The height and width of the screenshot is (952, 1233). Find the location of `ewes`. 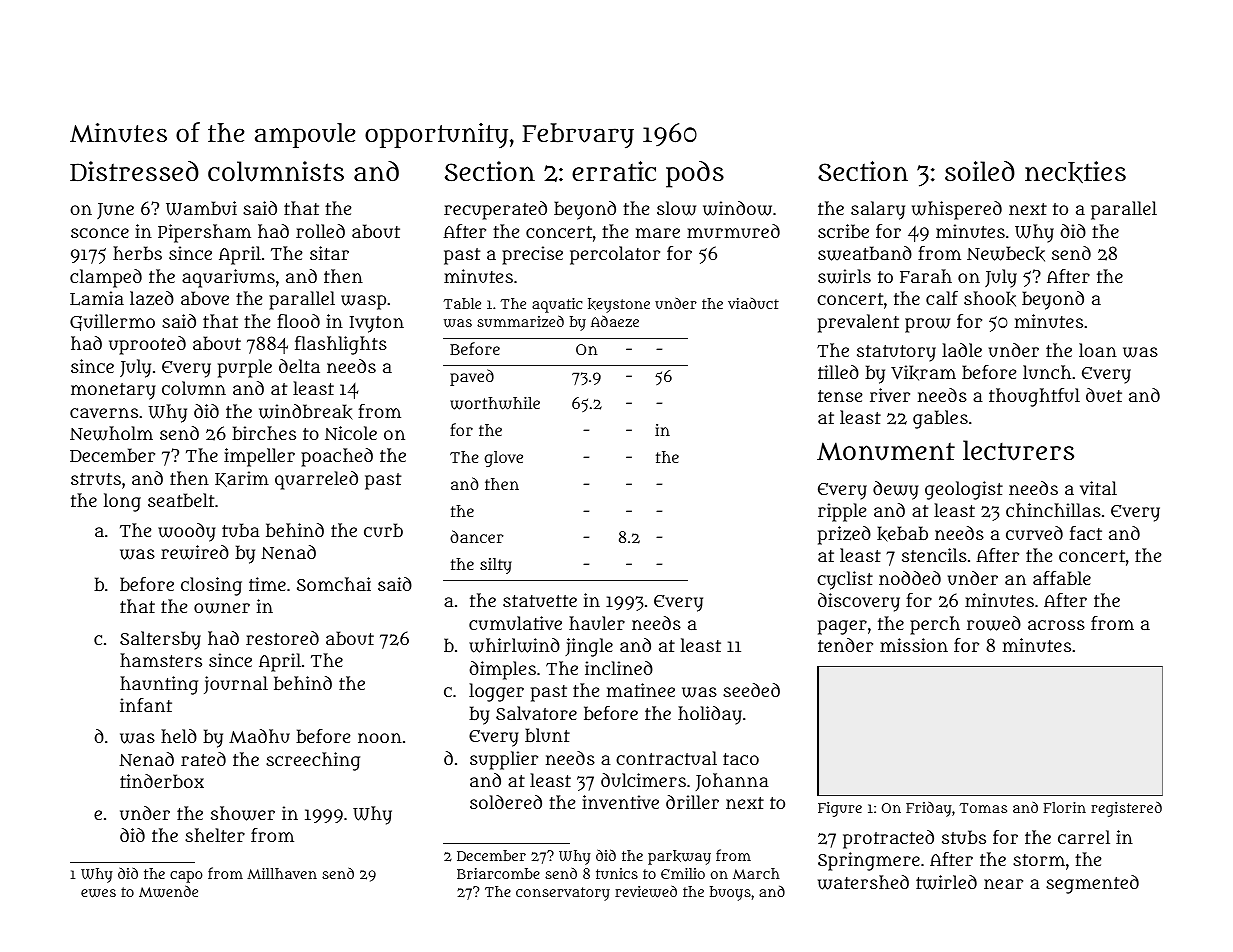

ewes is located at coordinates (98, 893).
